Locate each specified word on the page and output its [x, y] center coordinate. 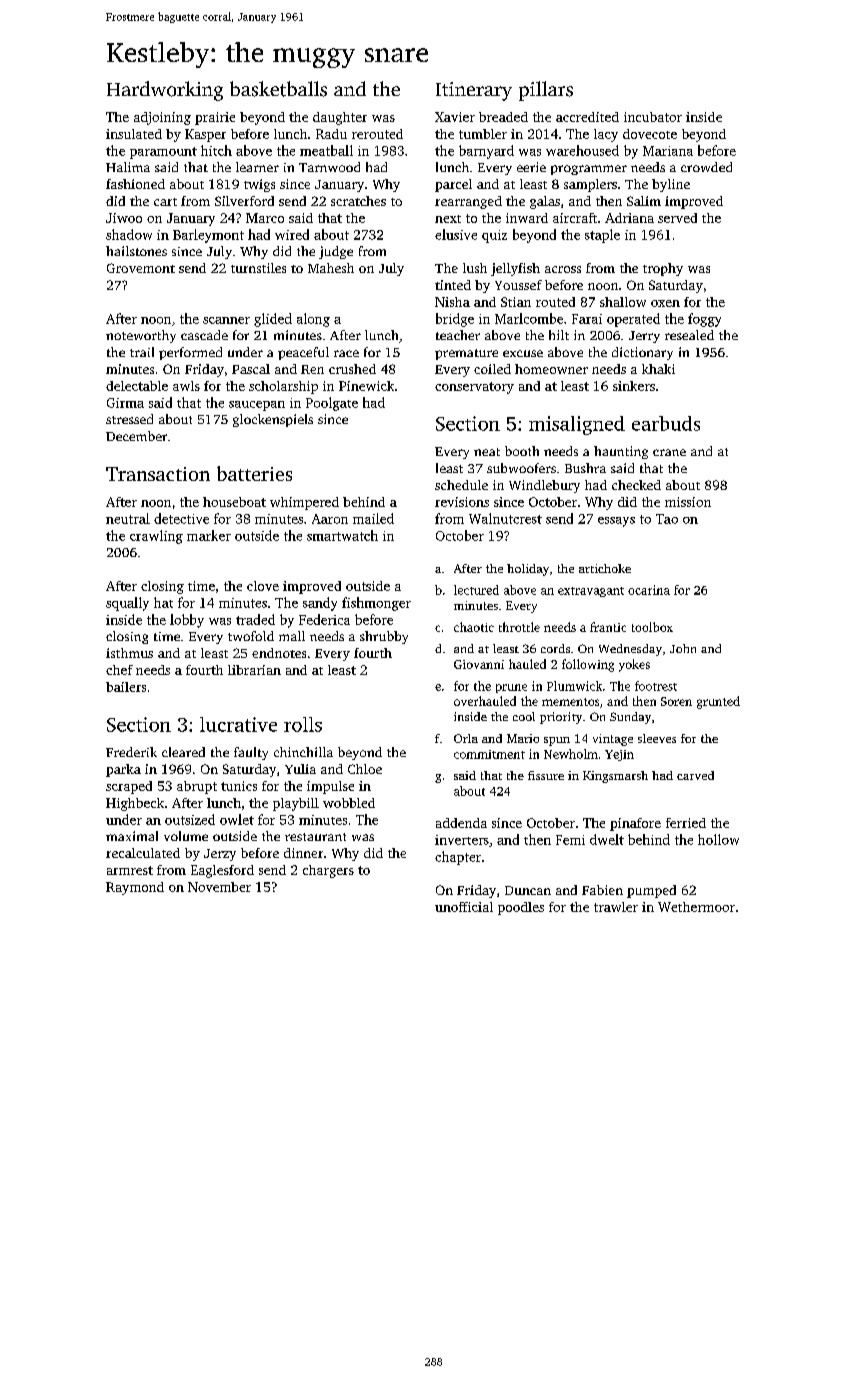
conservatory [474, 388]
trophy [663, 269]
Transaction [158, 474]
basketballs [278, 89]
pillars [546, 91]
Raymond [135, 888]
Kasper [205, 135]
